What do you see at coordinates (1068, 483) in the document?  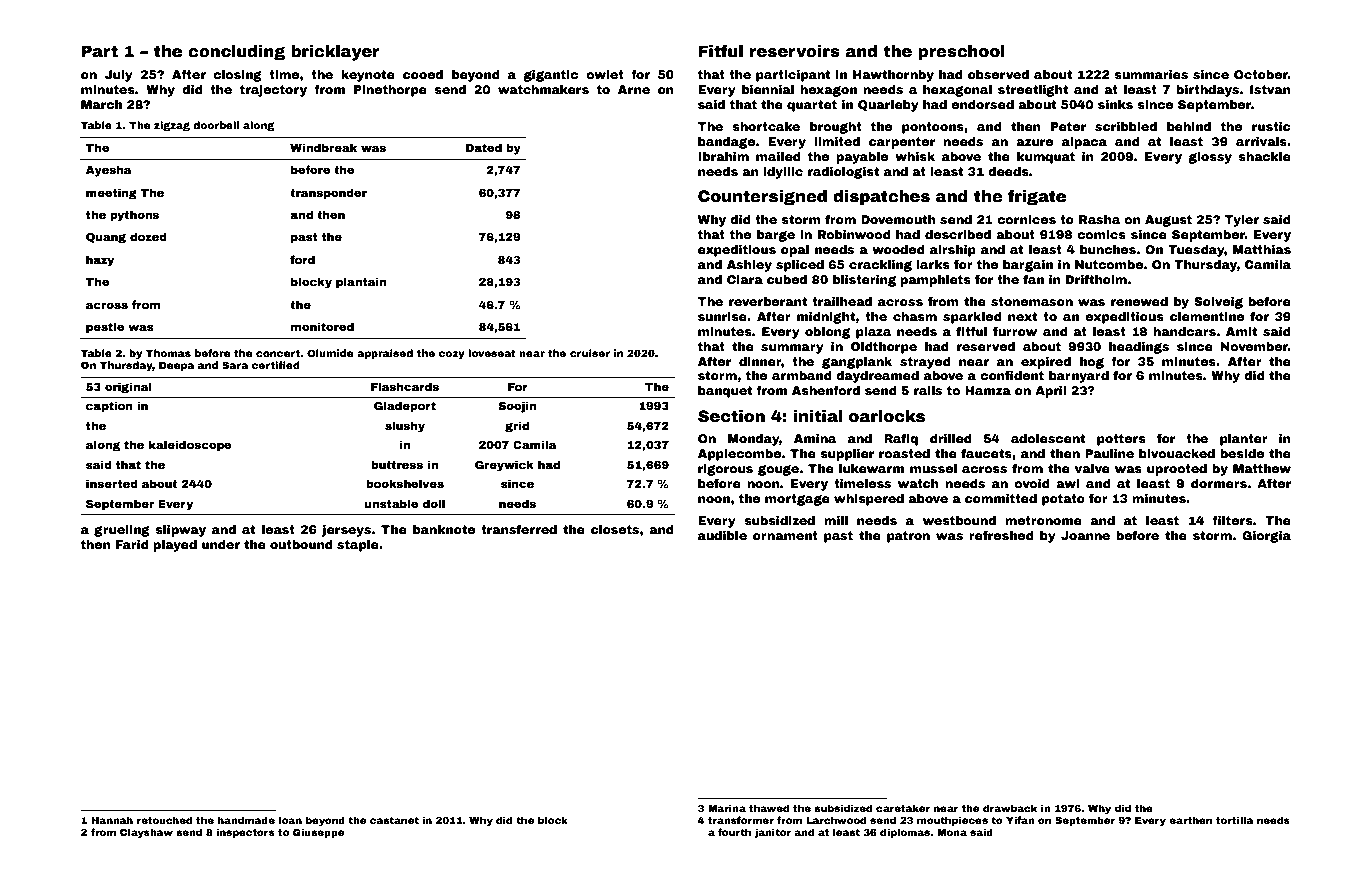 I see `awl` at bounding box center [1068, 483].
